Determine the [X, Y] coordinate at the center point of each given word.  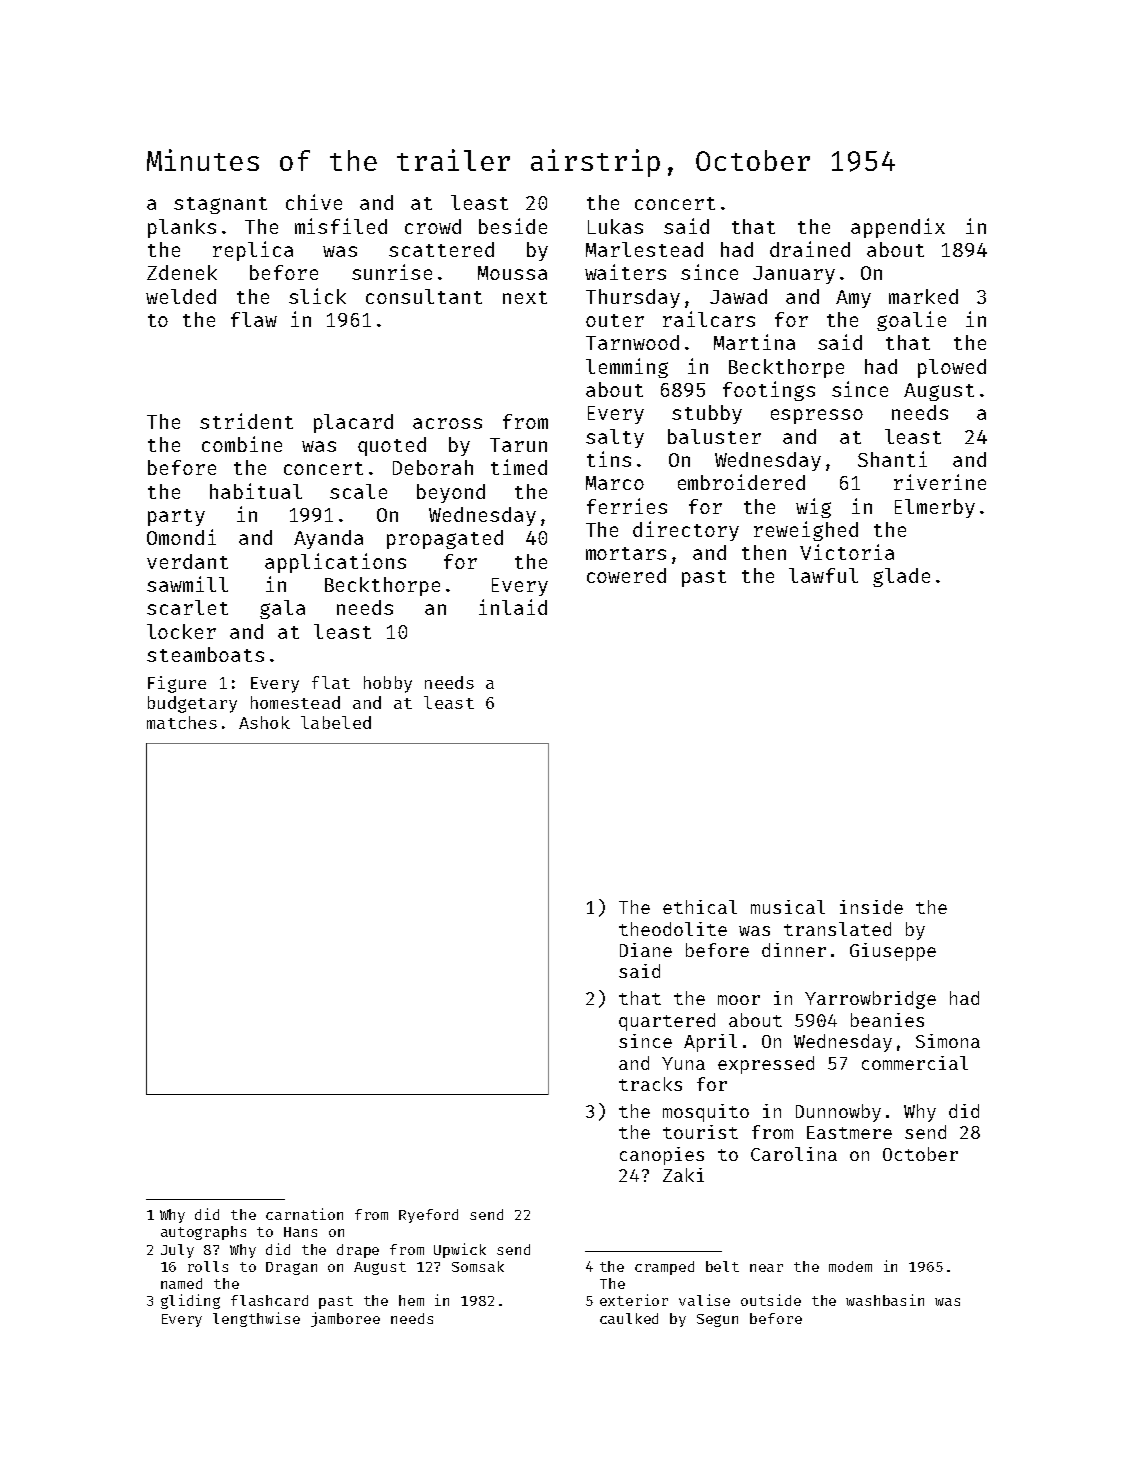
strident [246, 421]
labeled [336, 722]
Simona [948, 1041]
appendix [898, 228]
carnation [304, 1214]
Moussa [512, 273]
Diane [646, 950]
